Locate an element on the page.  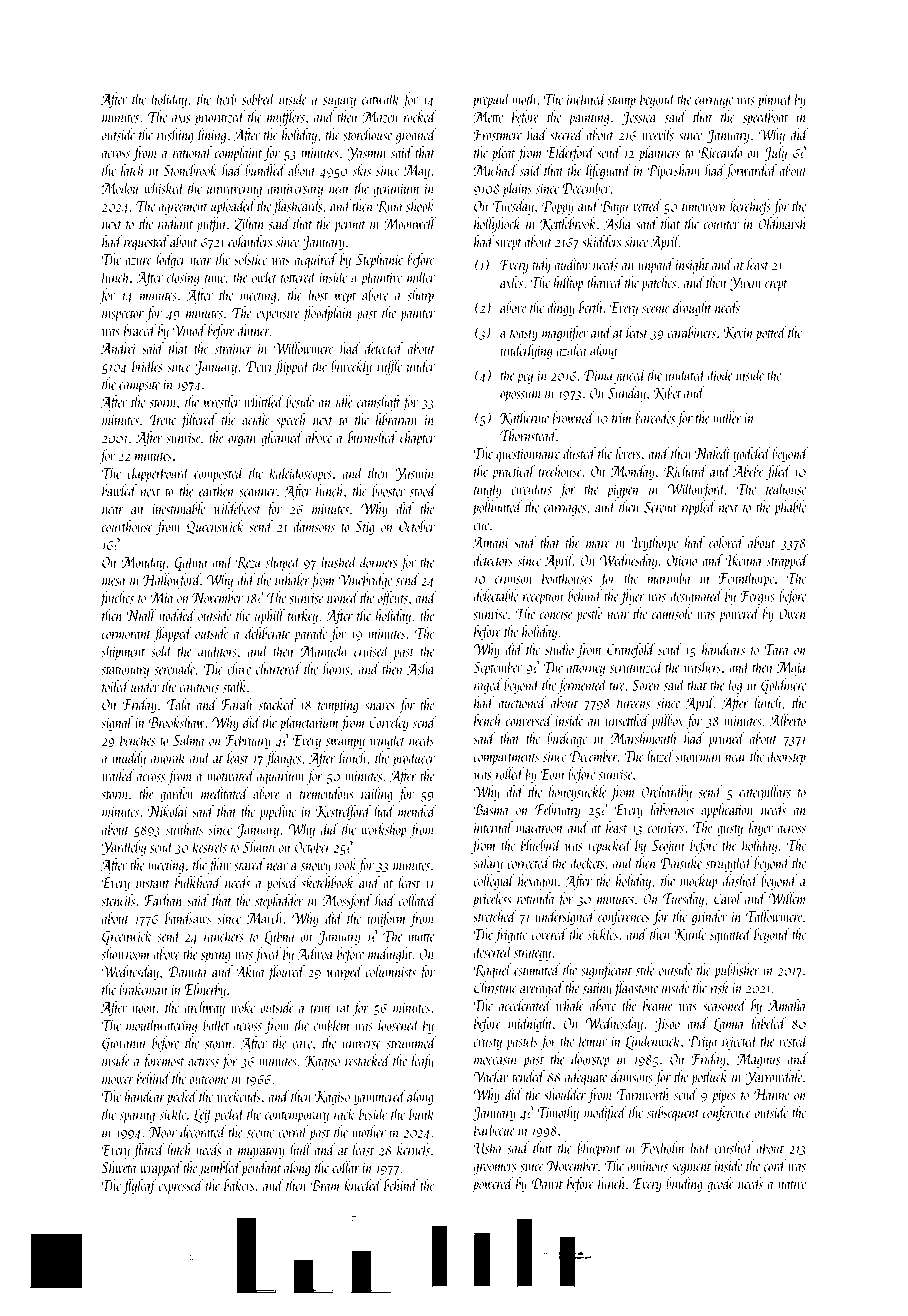
Giovanni is located at coordinates (124, 1044).
